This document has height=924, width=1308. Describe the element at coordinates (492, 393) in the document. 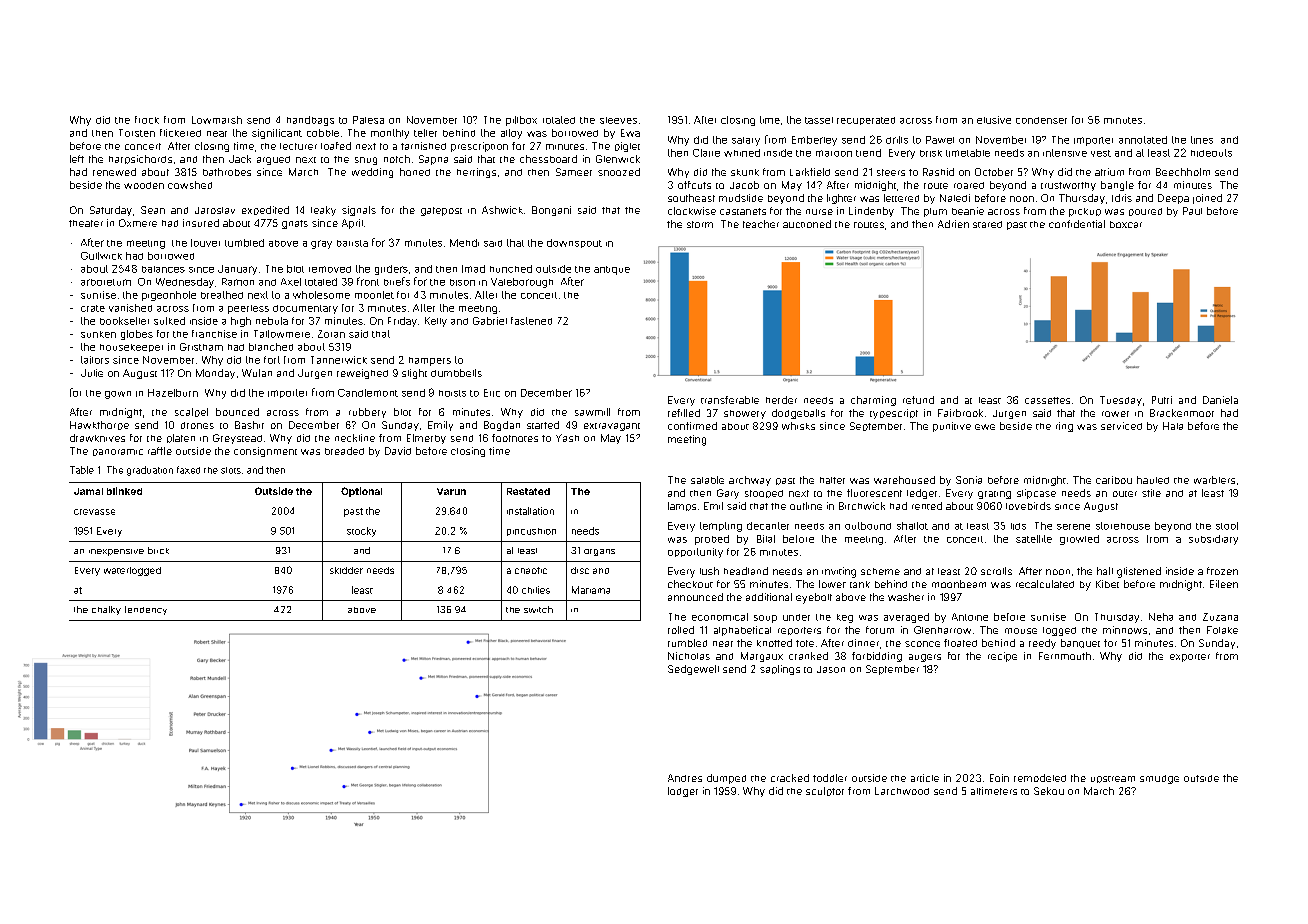

I see `Eric` at that location.
